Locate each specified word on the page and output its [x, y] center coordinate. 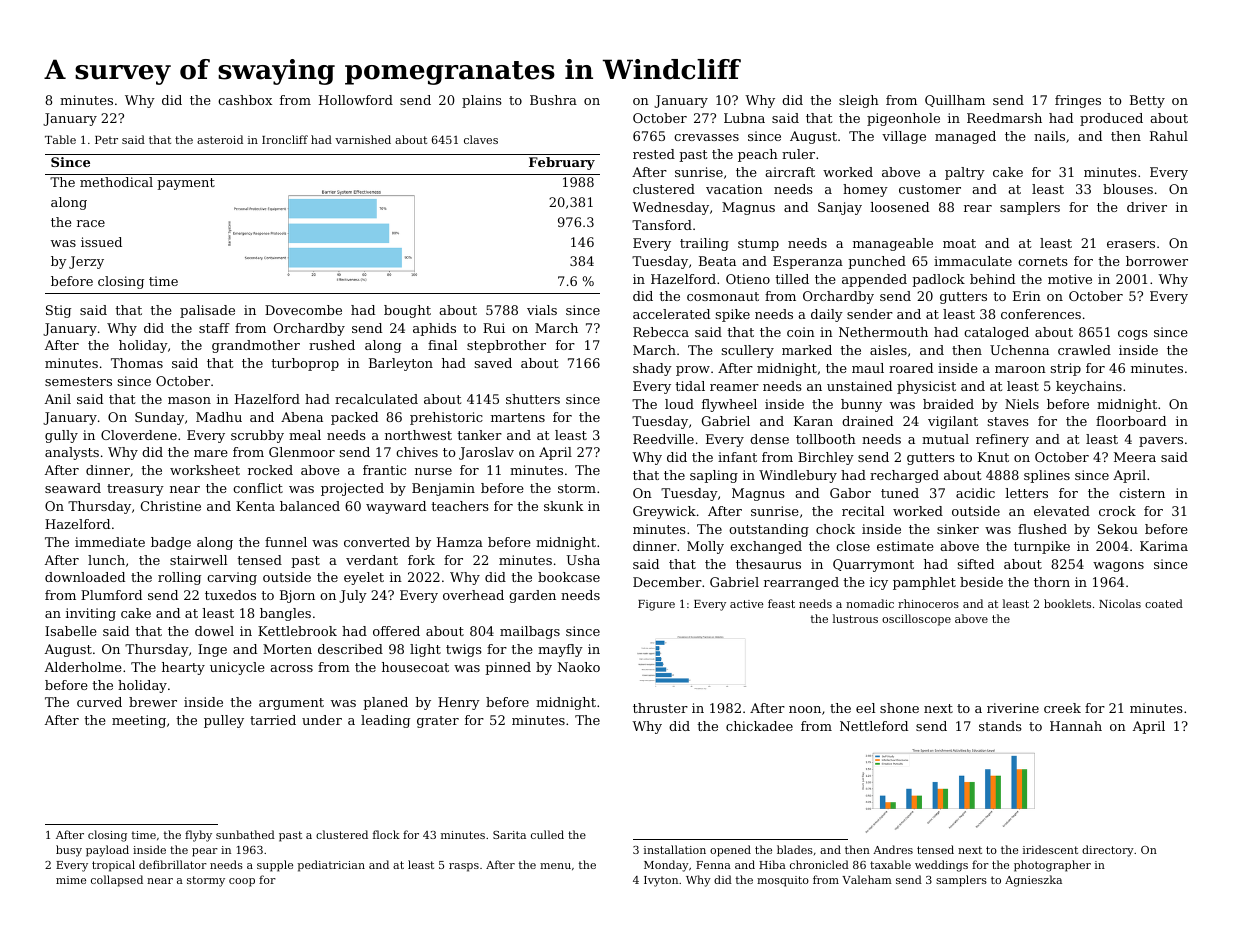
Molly [705, 547]
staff [214, 328]
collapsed [117, 881]
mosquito [783, 881]
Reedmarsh [1004, 118]
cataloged [996, 333]
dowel [214, 631]
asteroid [220, 139]
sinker [958, 529]
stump [758, 245]
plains [482, 101]
